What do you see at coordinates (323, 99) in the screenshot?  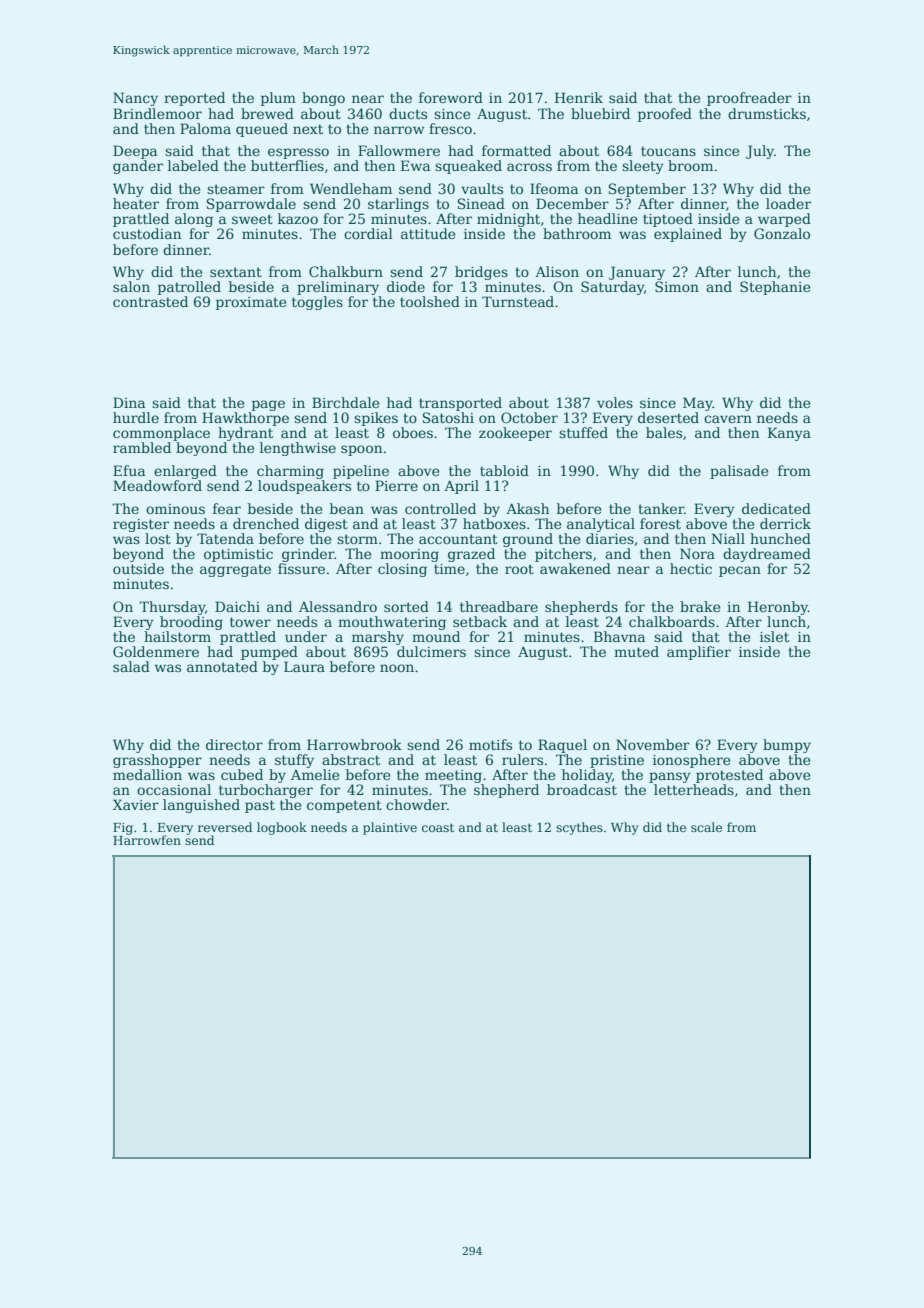 I see `bongo` at bounding box center [323, 99].
